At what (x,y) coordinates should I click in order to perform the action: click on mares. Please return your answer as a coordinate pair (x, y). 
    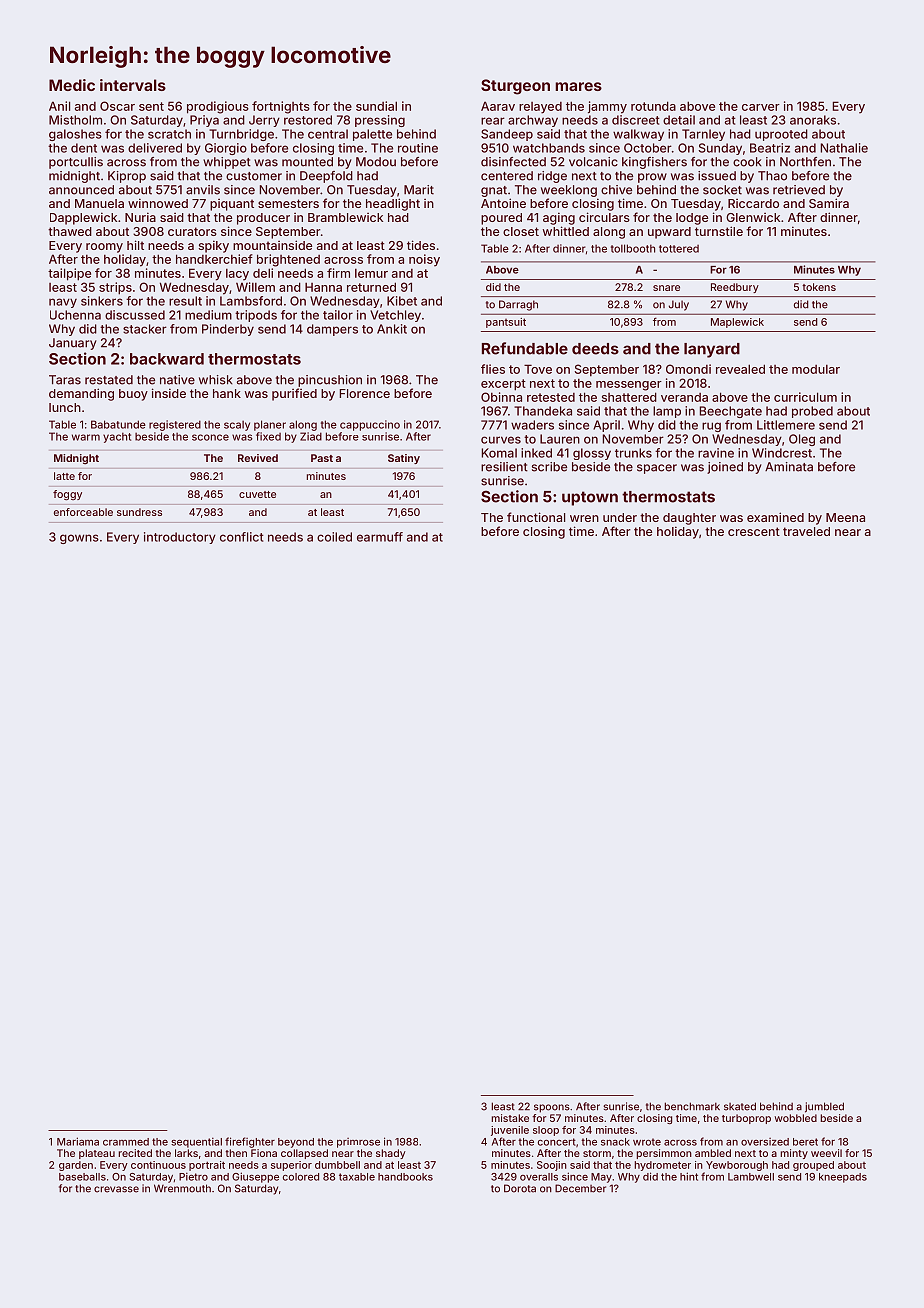
    Looking at the image, I should click on (578, 86).
